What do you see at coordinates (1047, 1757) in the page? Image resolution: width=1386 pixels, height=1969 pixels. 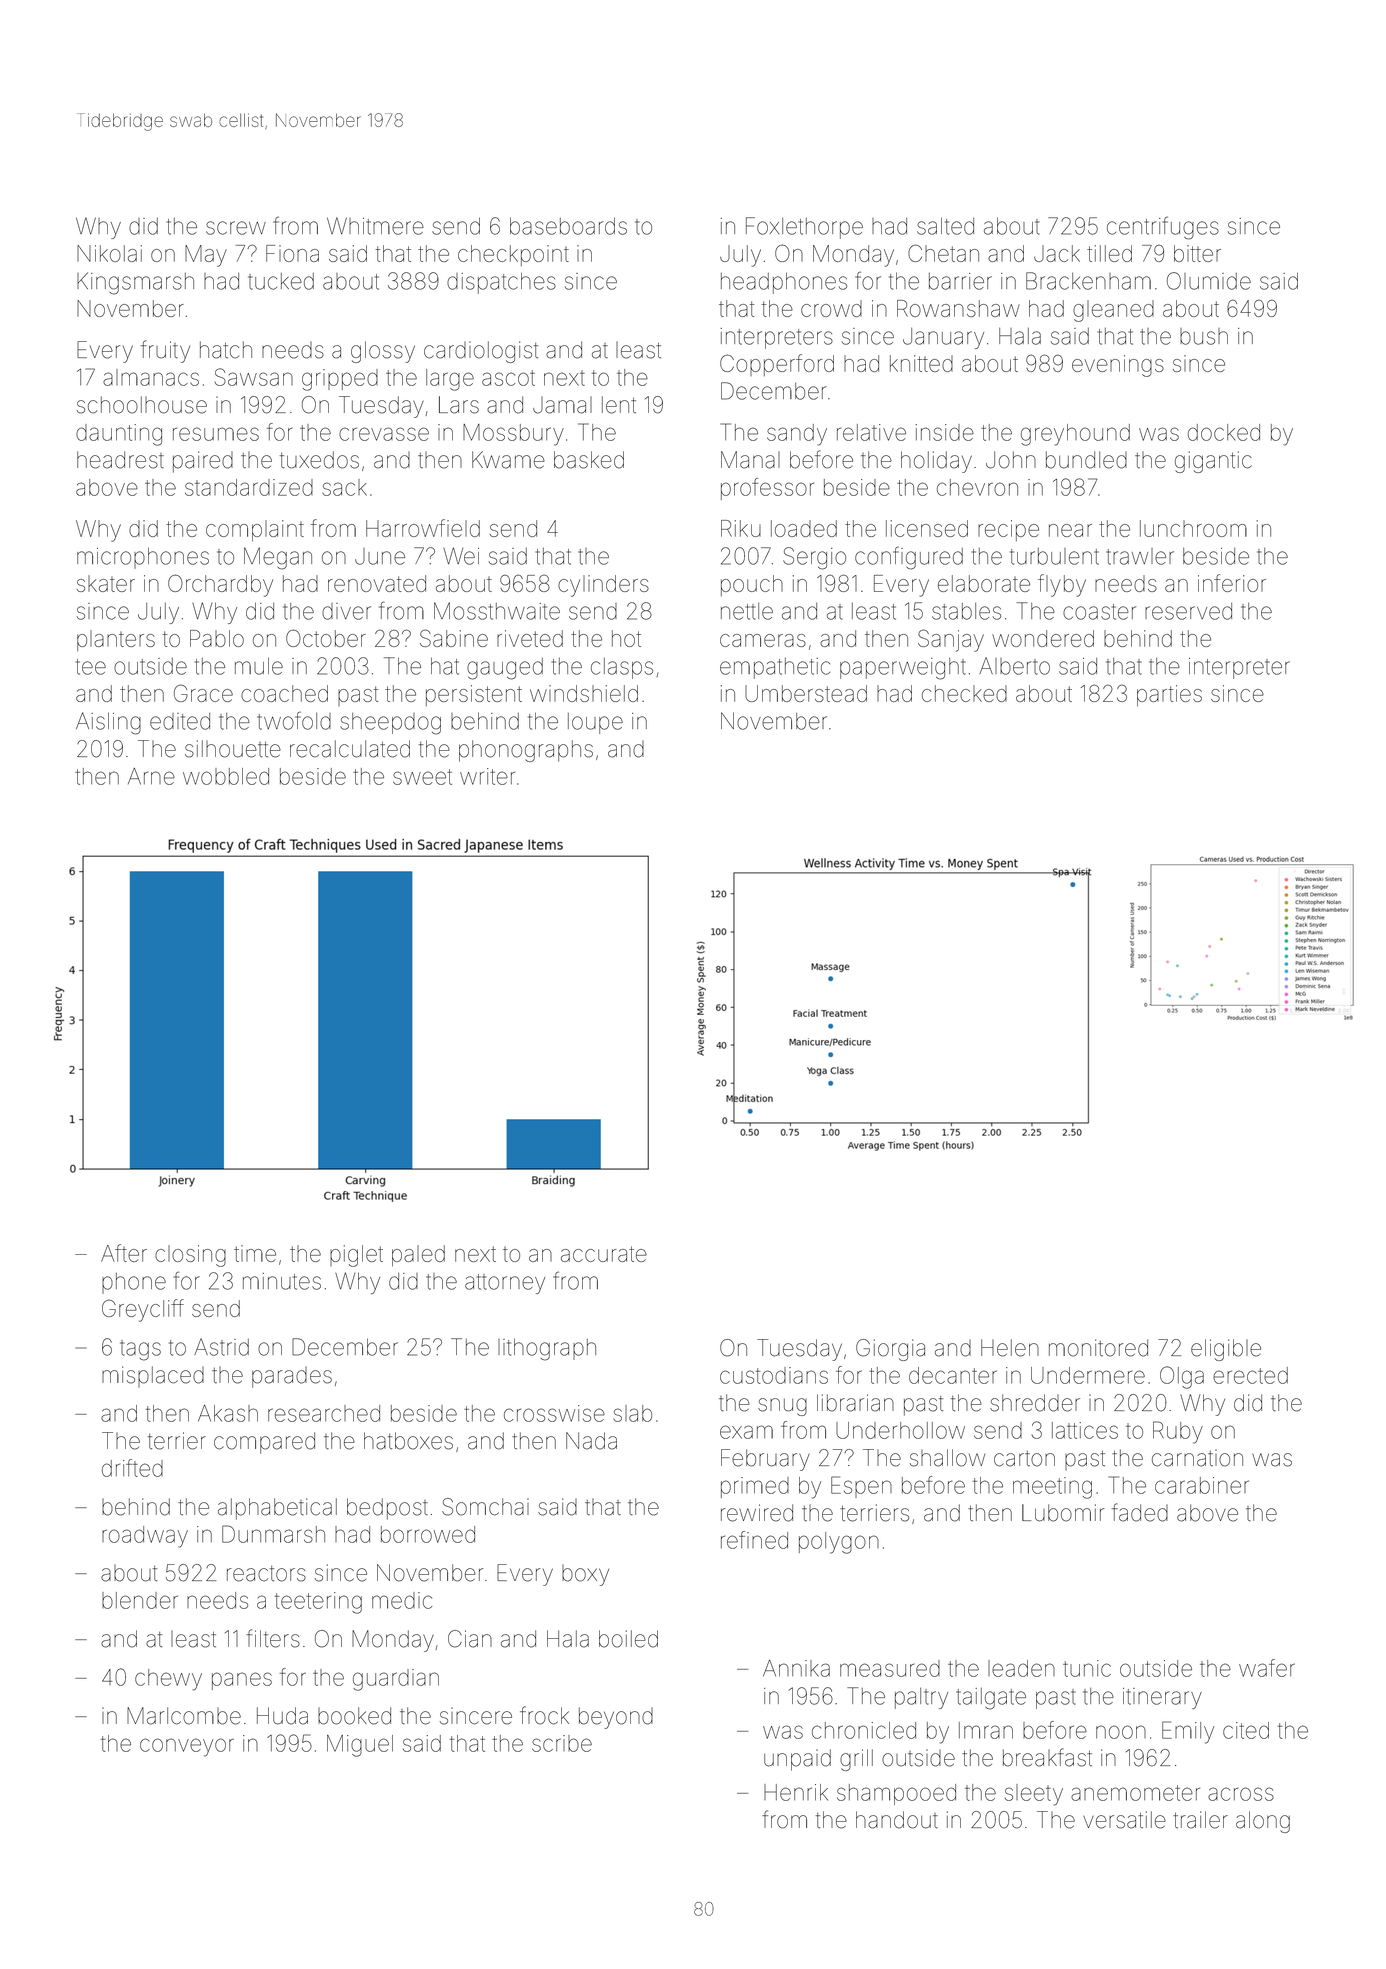 I see `breakfast` at bounding box center [1047, 1757].
